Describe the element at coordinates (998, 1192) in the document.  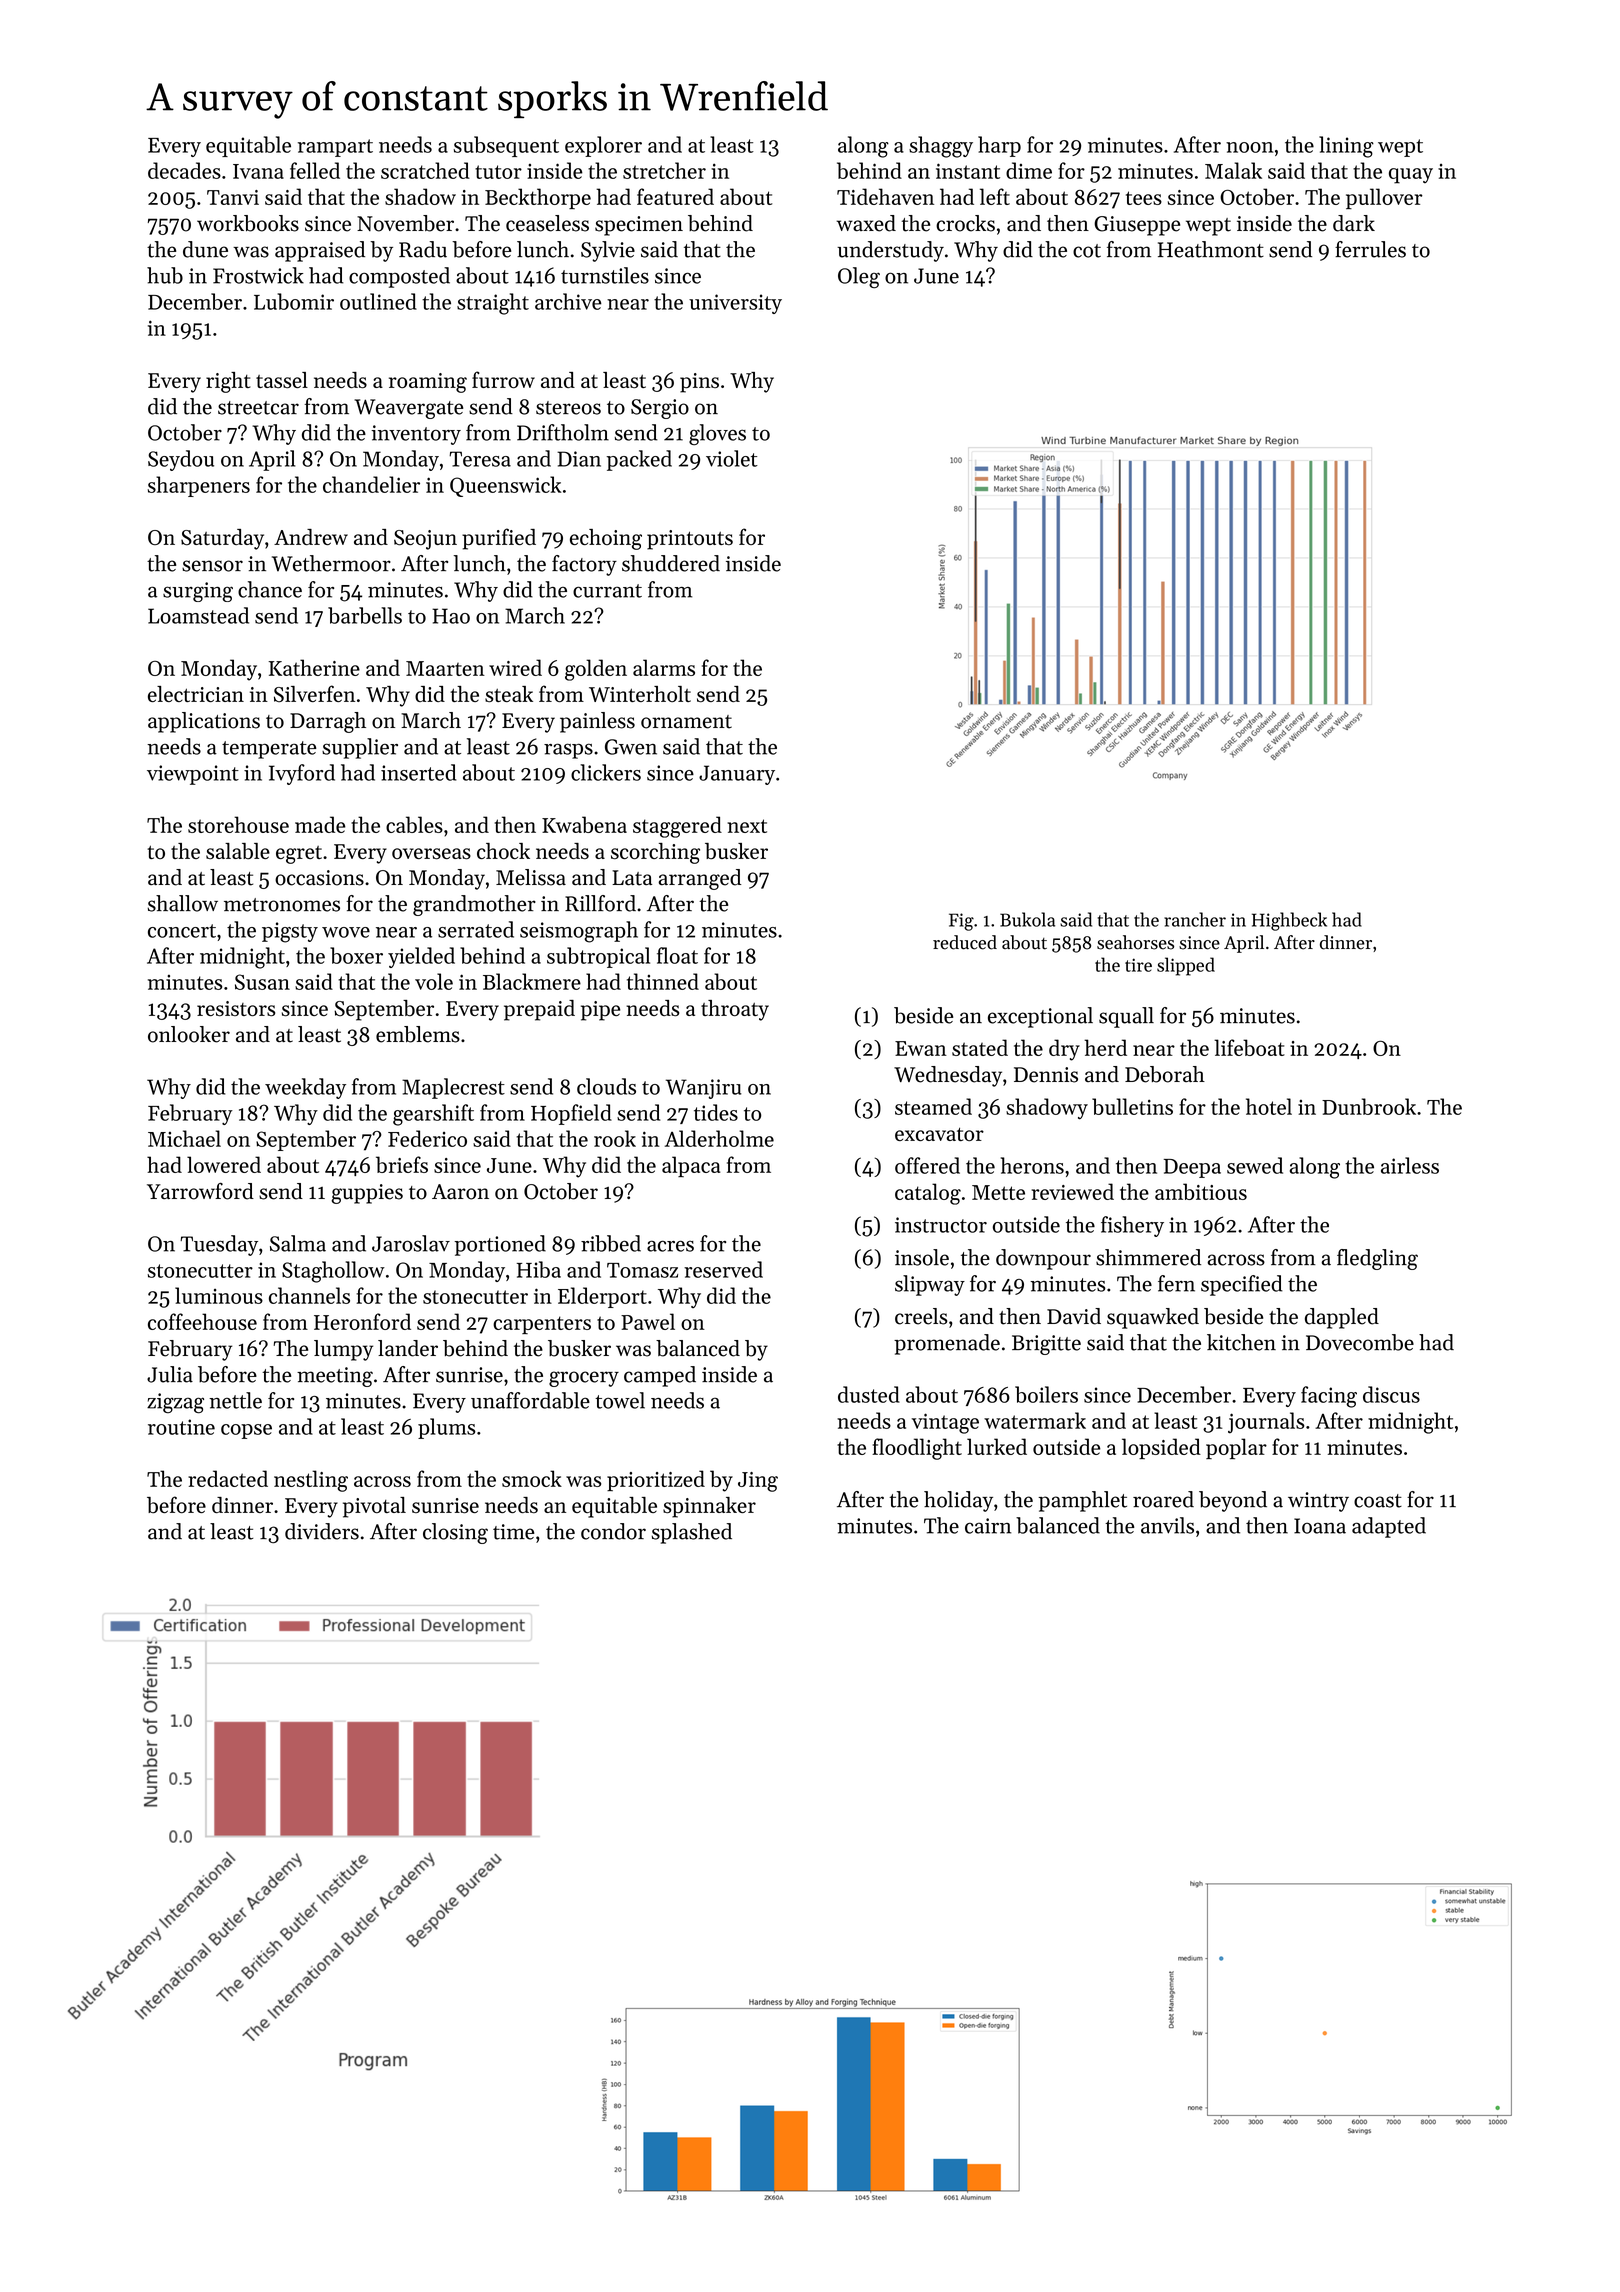
I see `Mette` at that location.
